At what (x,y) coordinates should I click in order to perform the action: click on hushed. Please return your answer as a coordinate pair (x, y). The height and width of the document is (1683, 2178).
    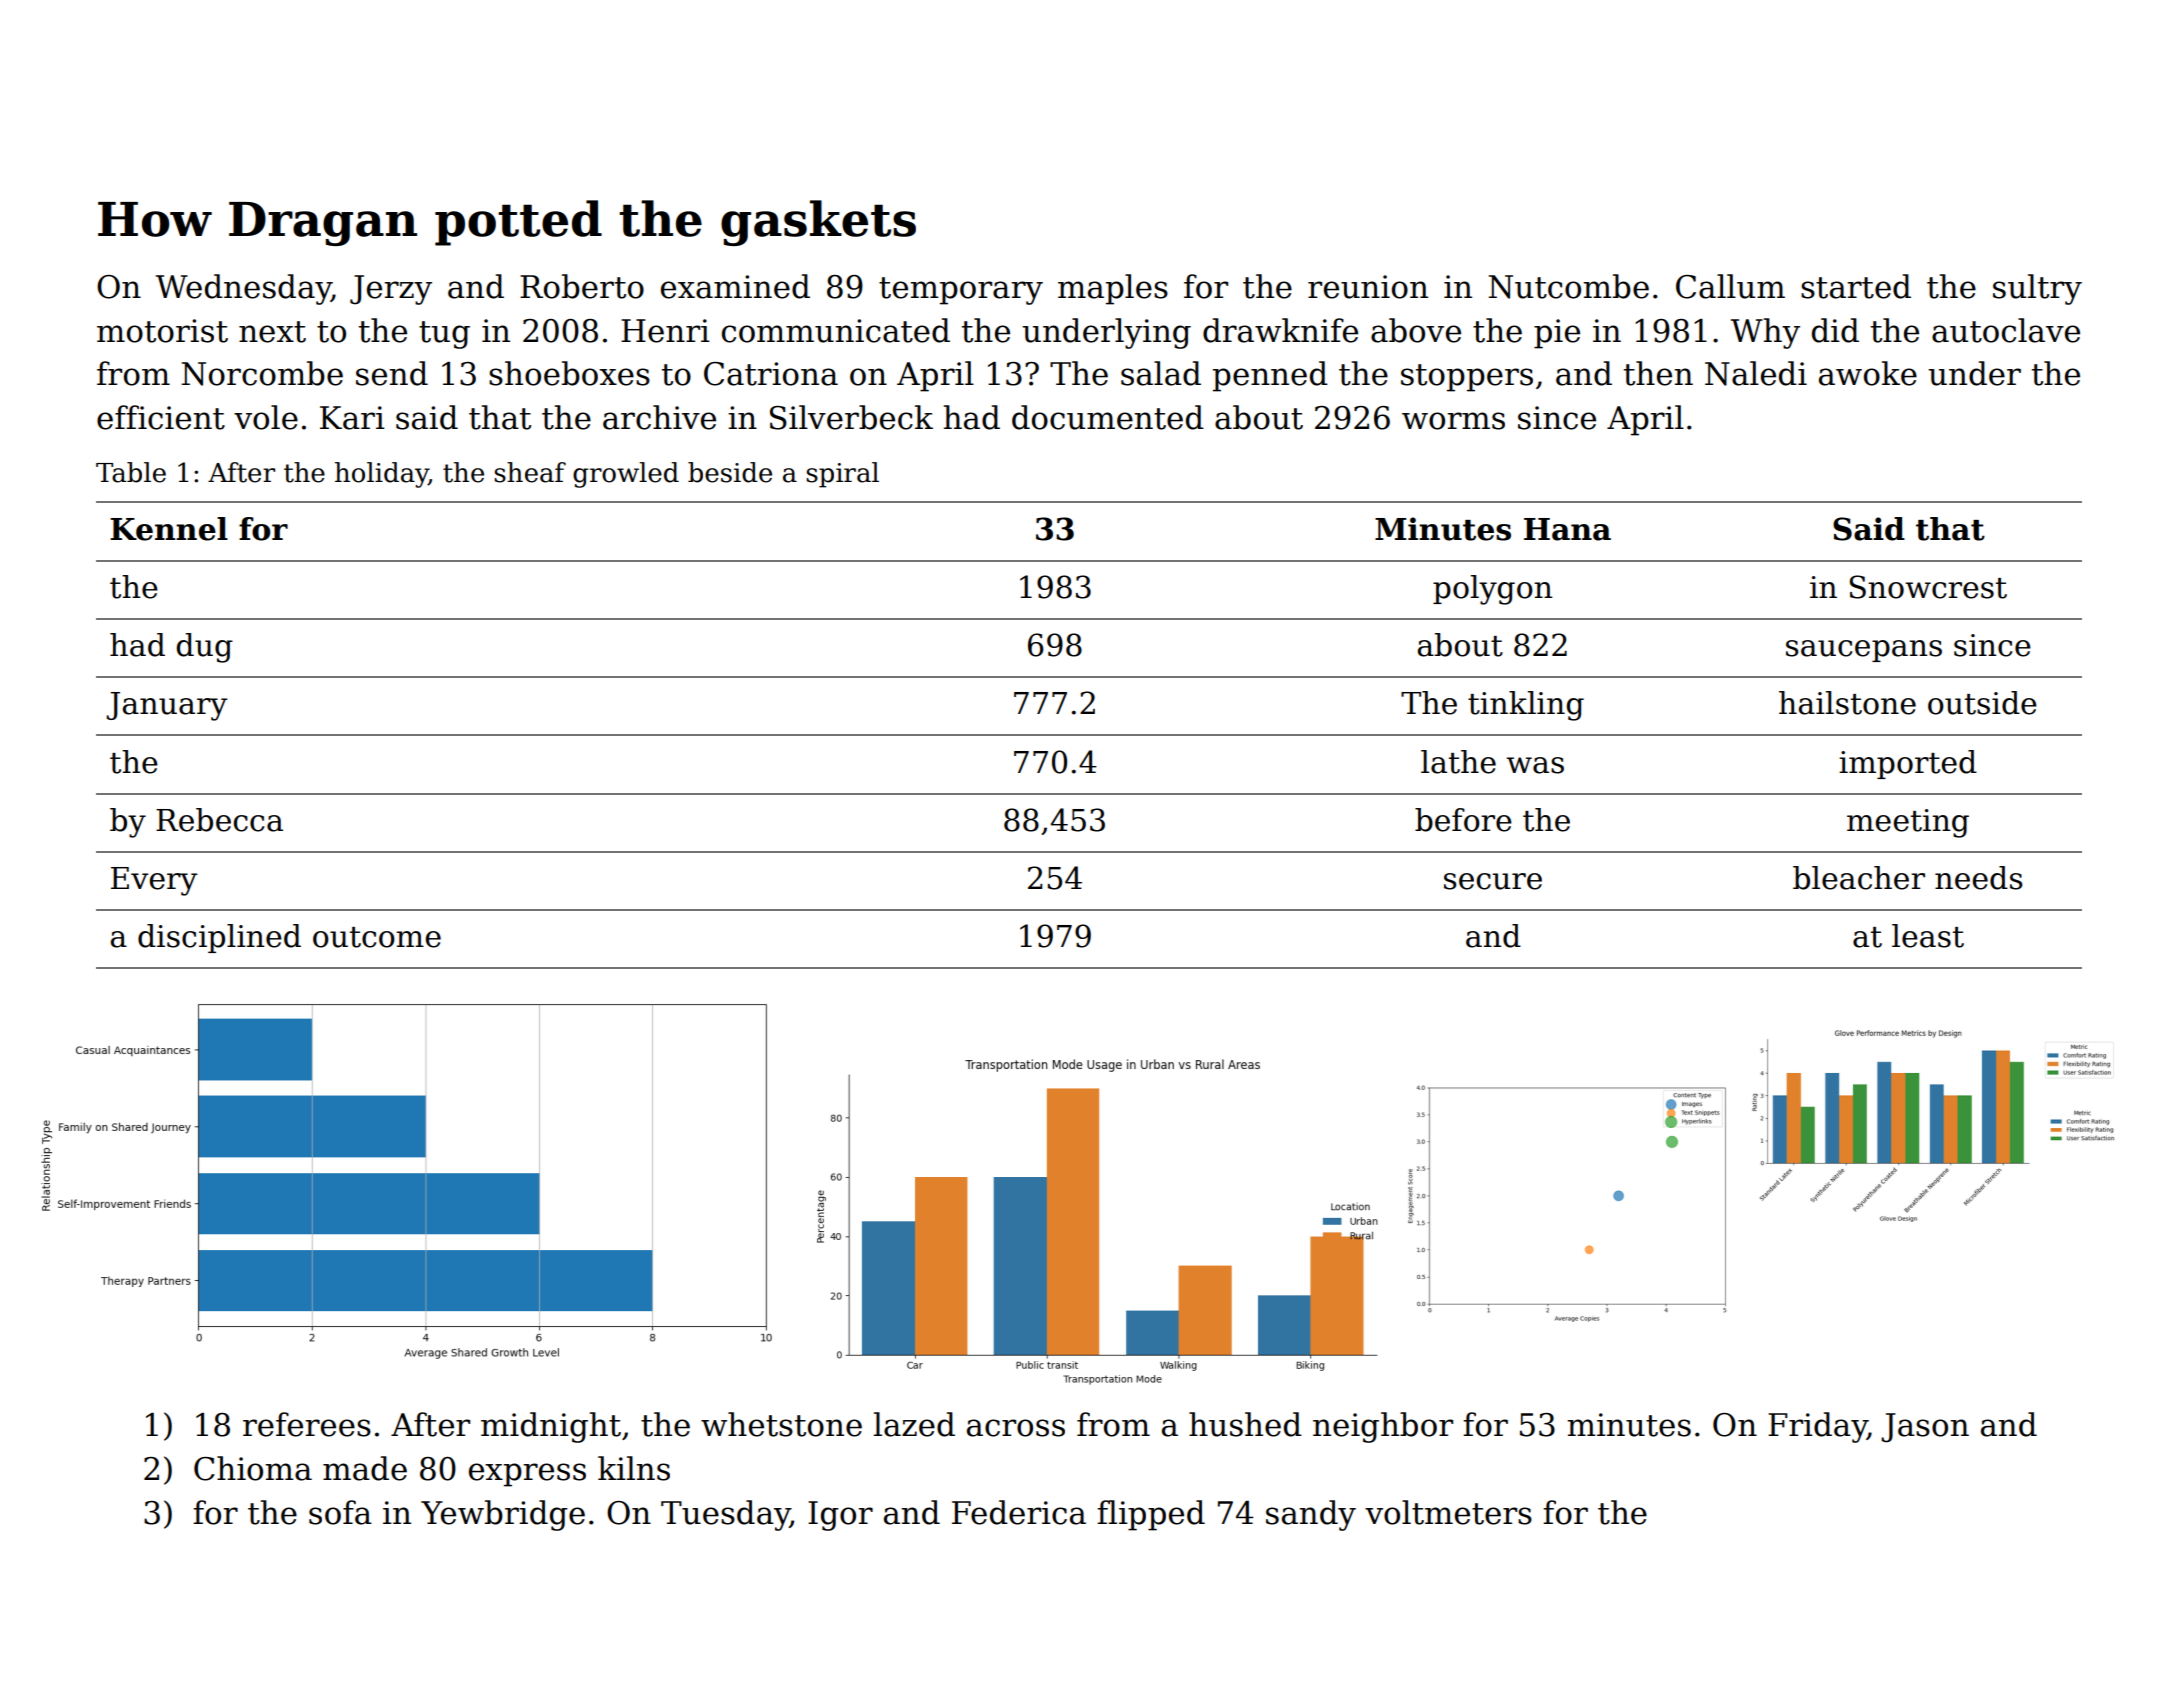
    Looking at the image, I should click on (1245, 1424).
